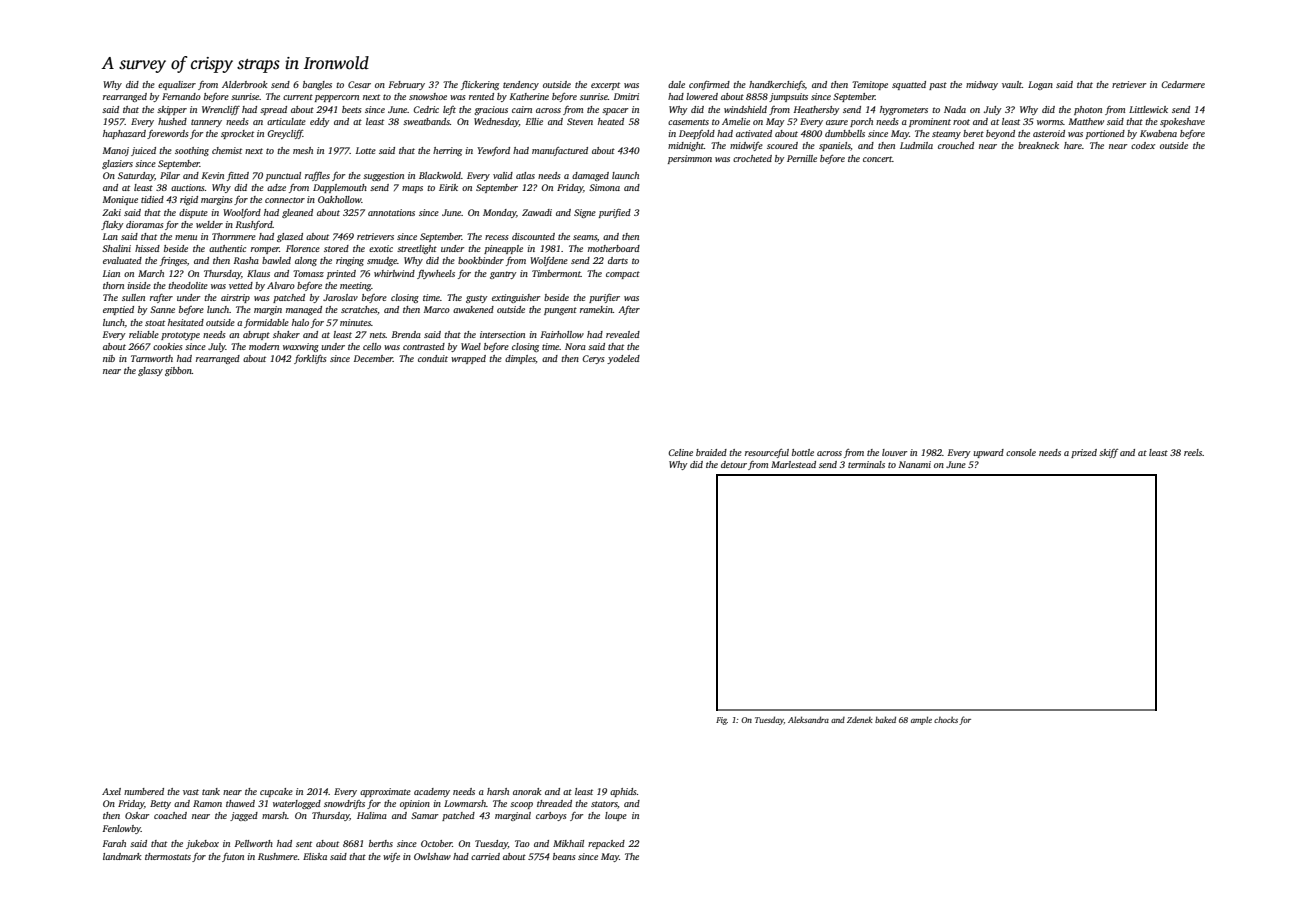  What do you see at coordinates (680, 452) in the screenshot?
I see `Celine` at bounding box center [680, 452].
